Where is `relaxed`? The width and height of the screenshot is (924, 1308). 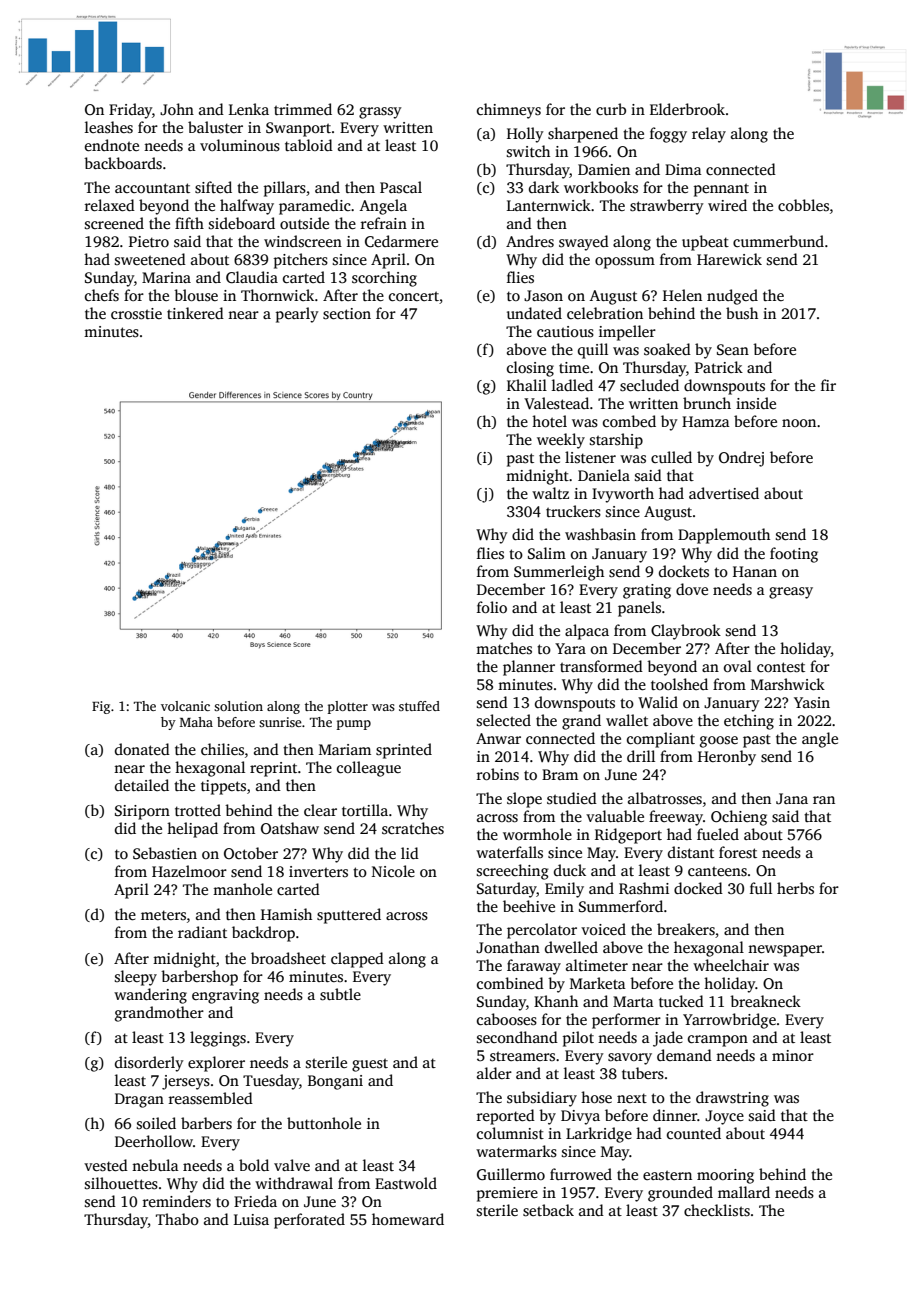
relaxed is located at coordinates (110, 205).
